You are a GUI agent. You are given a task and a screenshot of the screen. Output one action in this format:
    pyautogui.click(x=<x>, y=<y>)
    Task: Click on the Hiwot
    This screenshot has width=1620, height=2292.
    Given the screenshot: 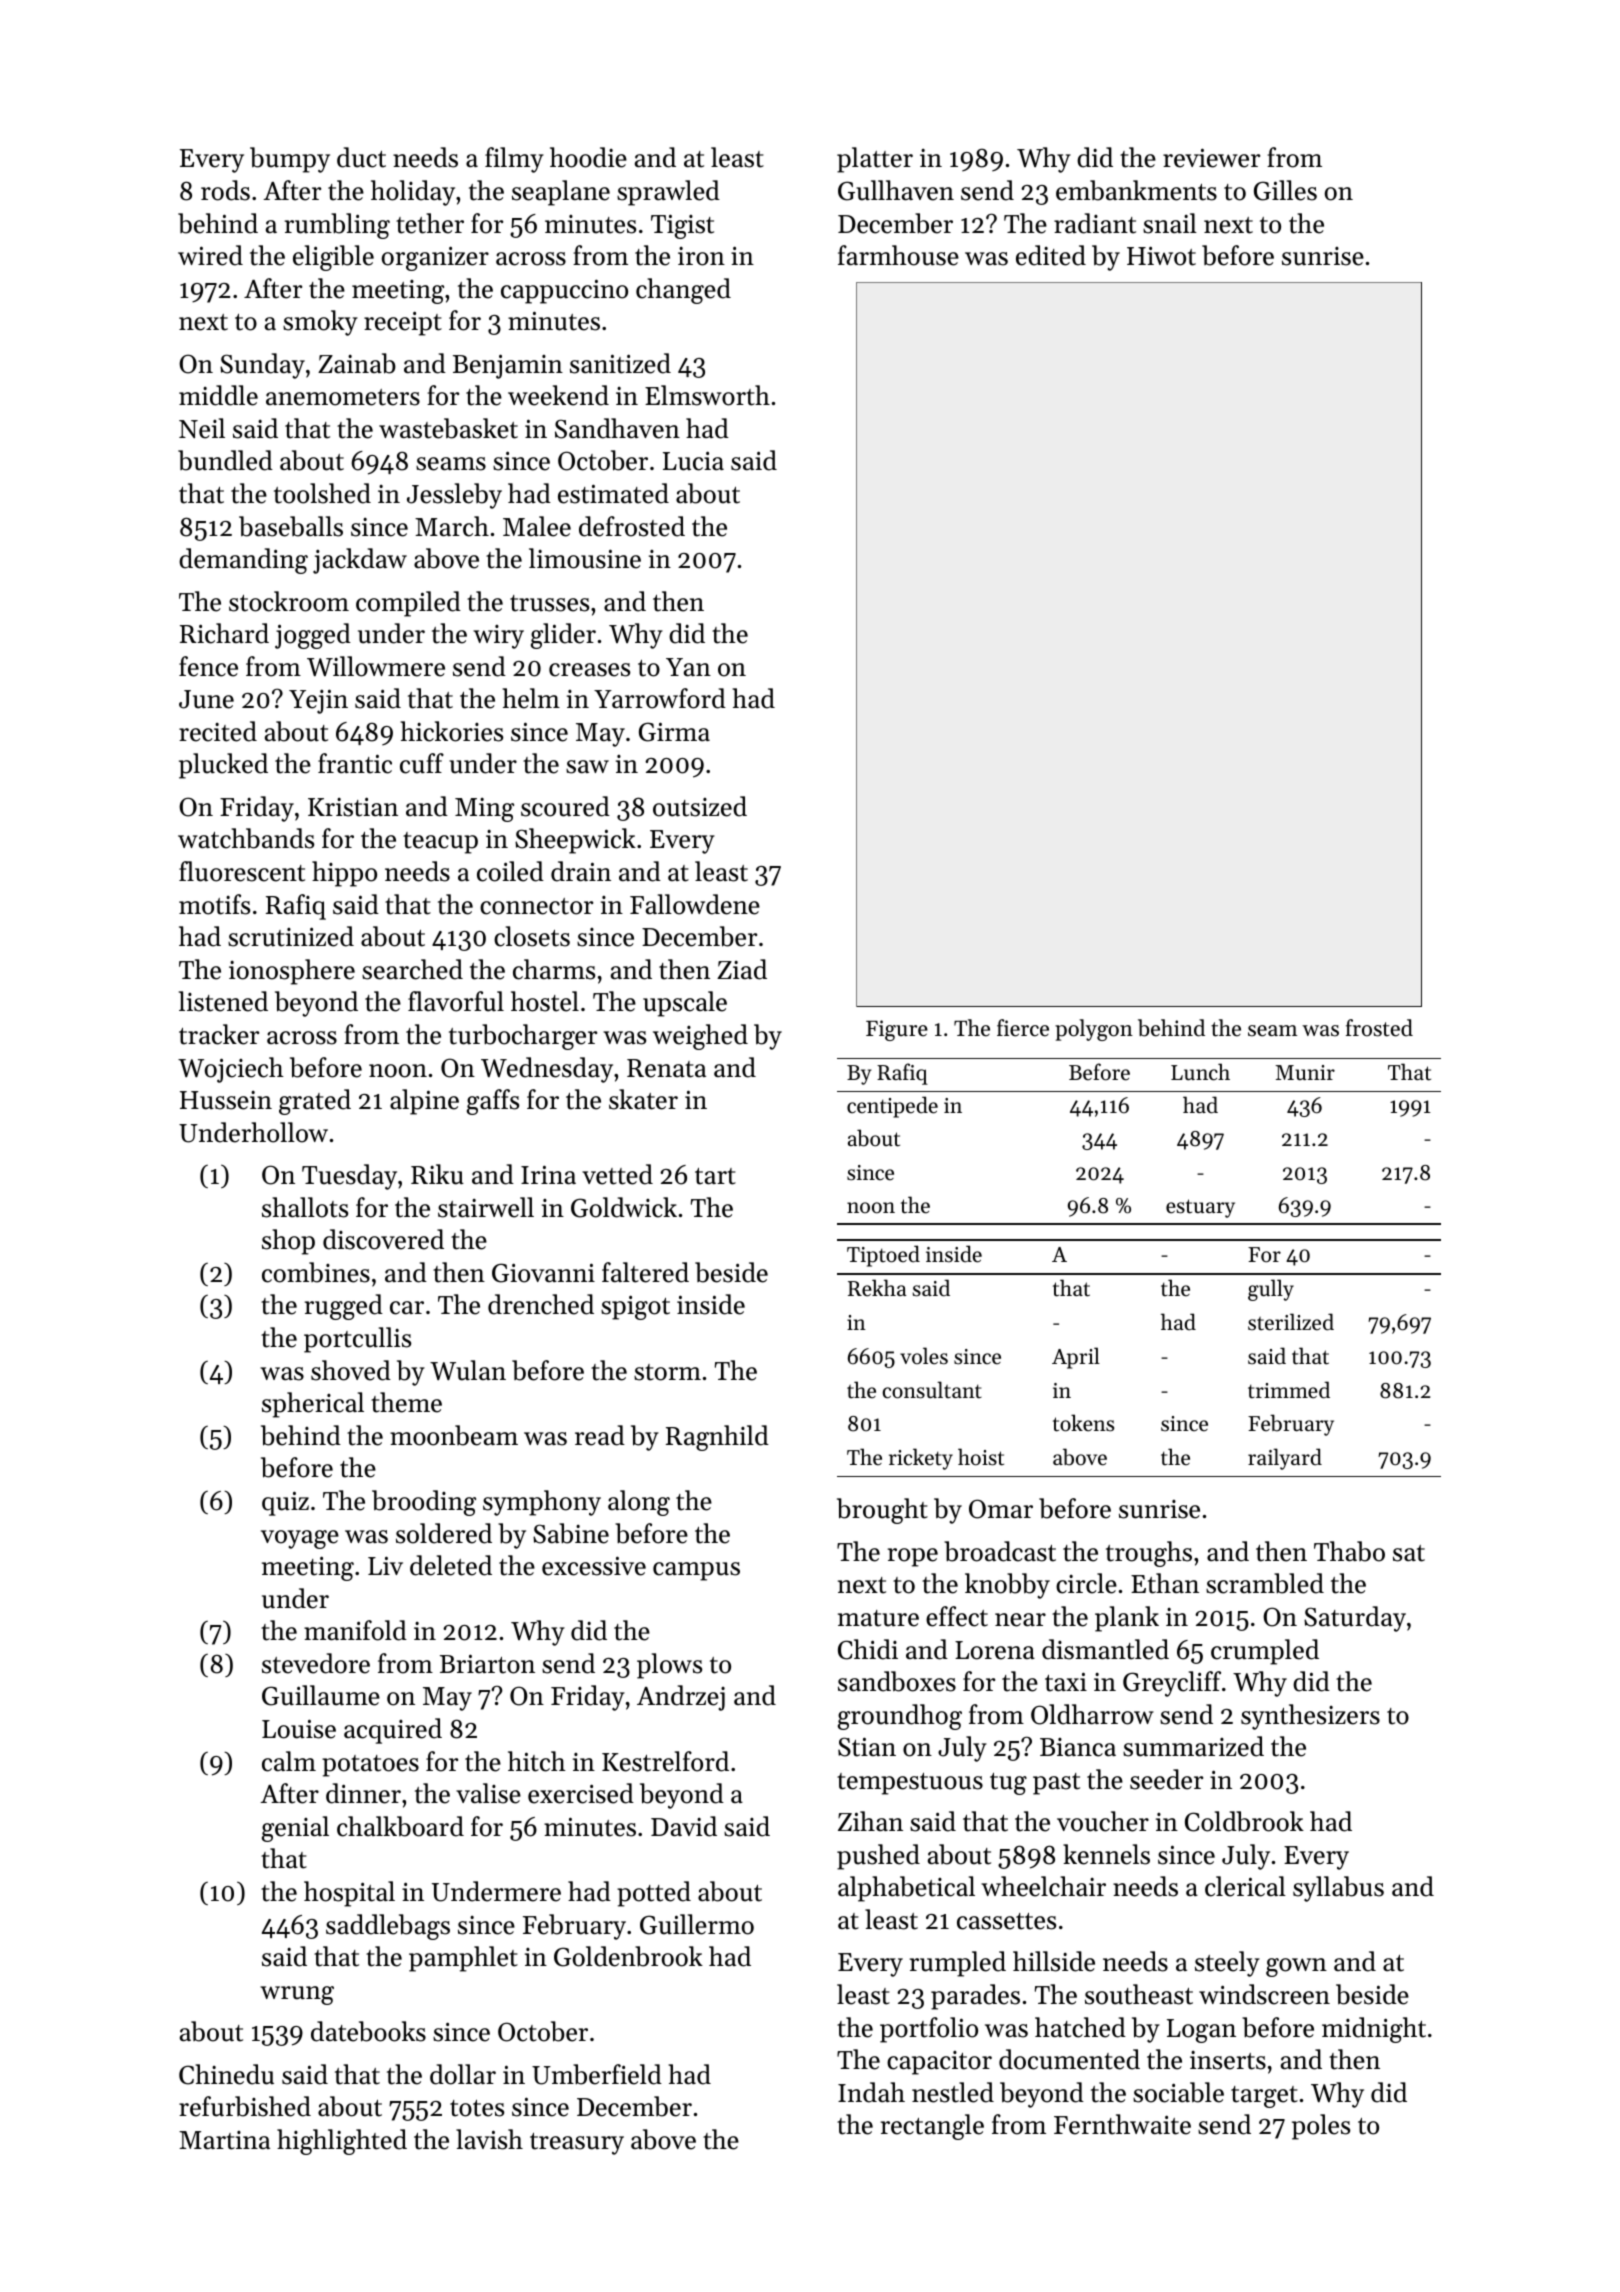 What is the action you would take?
    pyautogui.click(x=1161, y=256)
